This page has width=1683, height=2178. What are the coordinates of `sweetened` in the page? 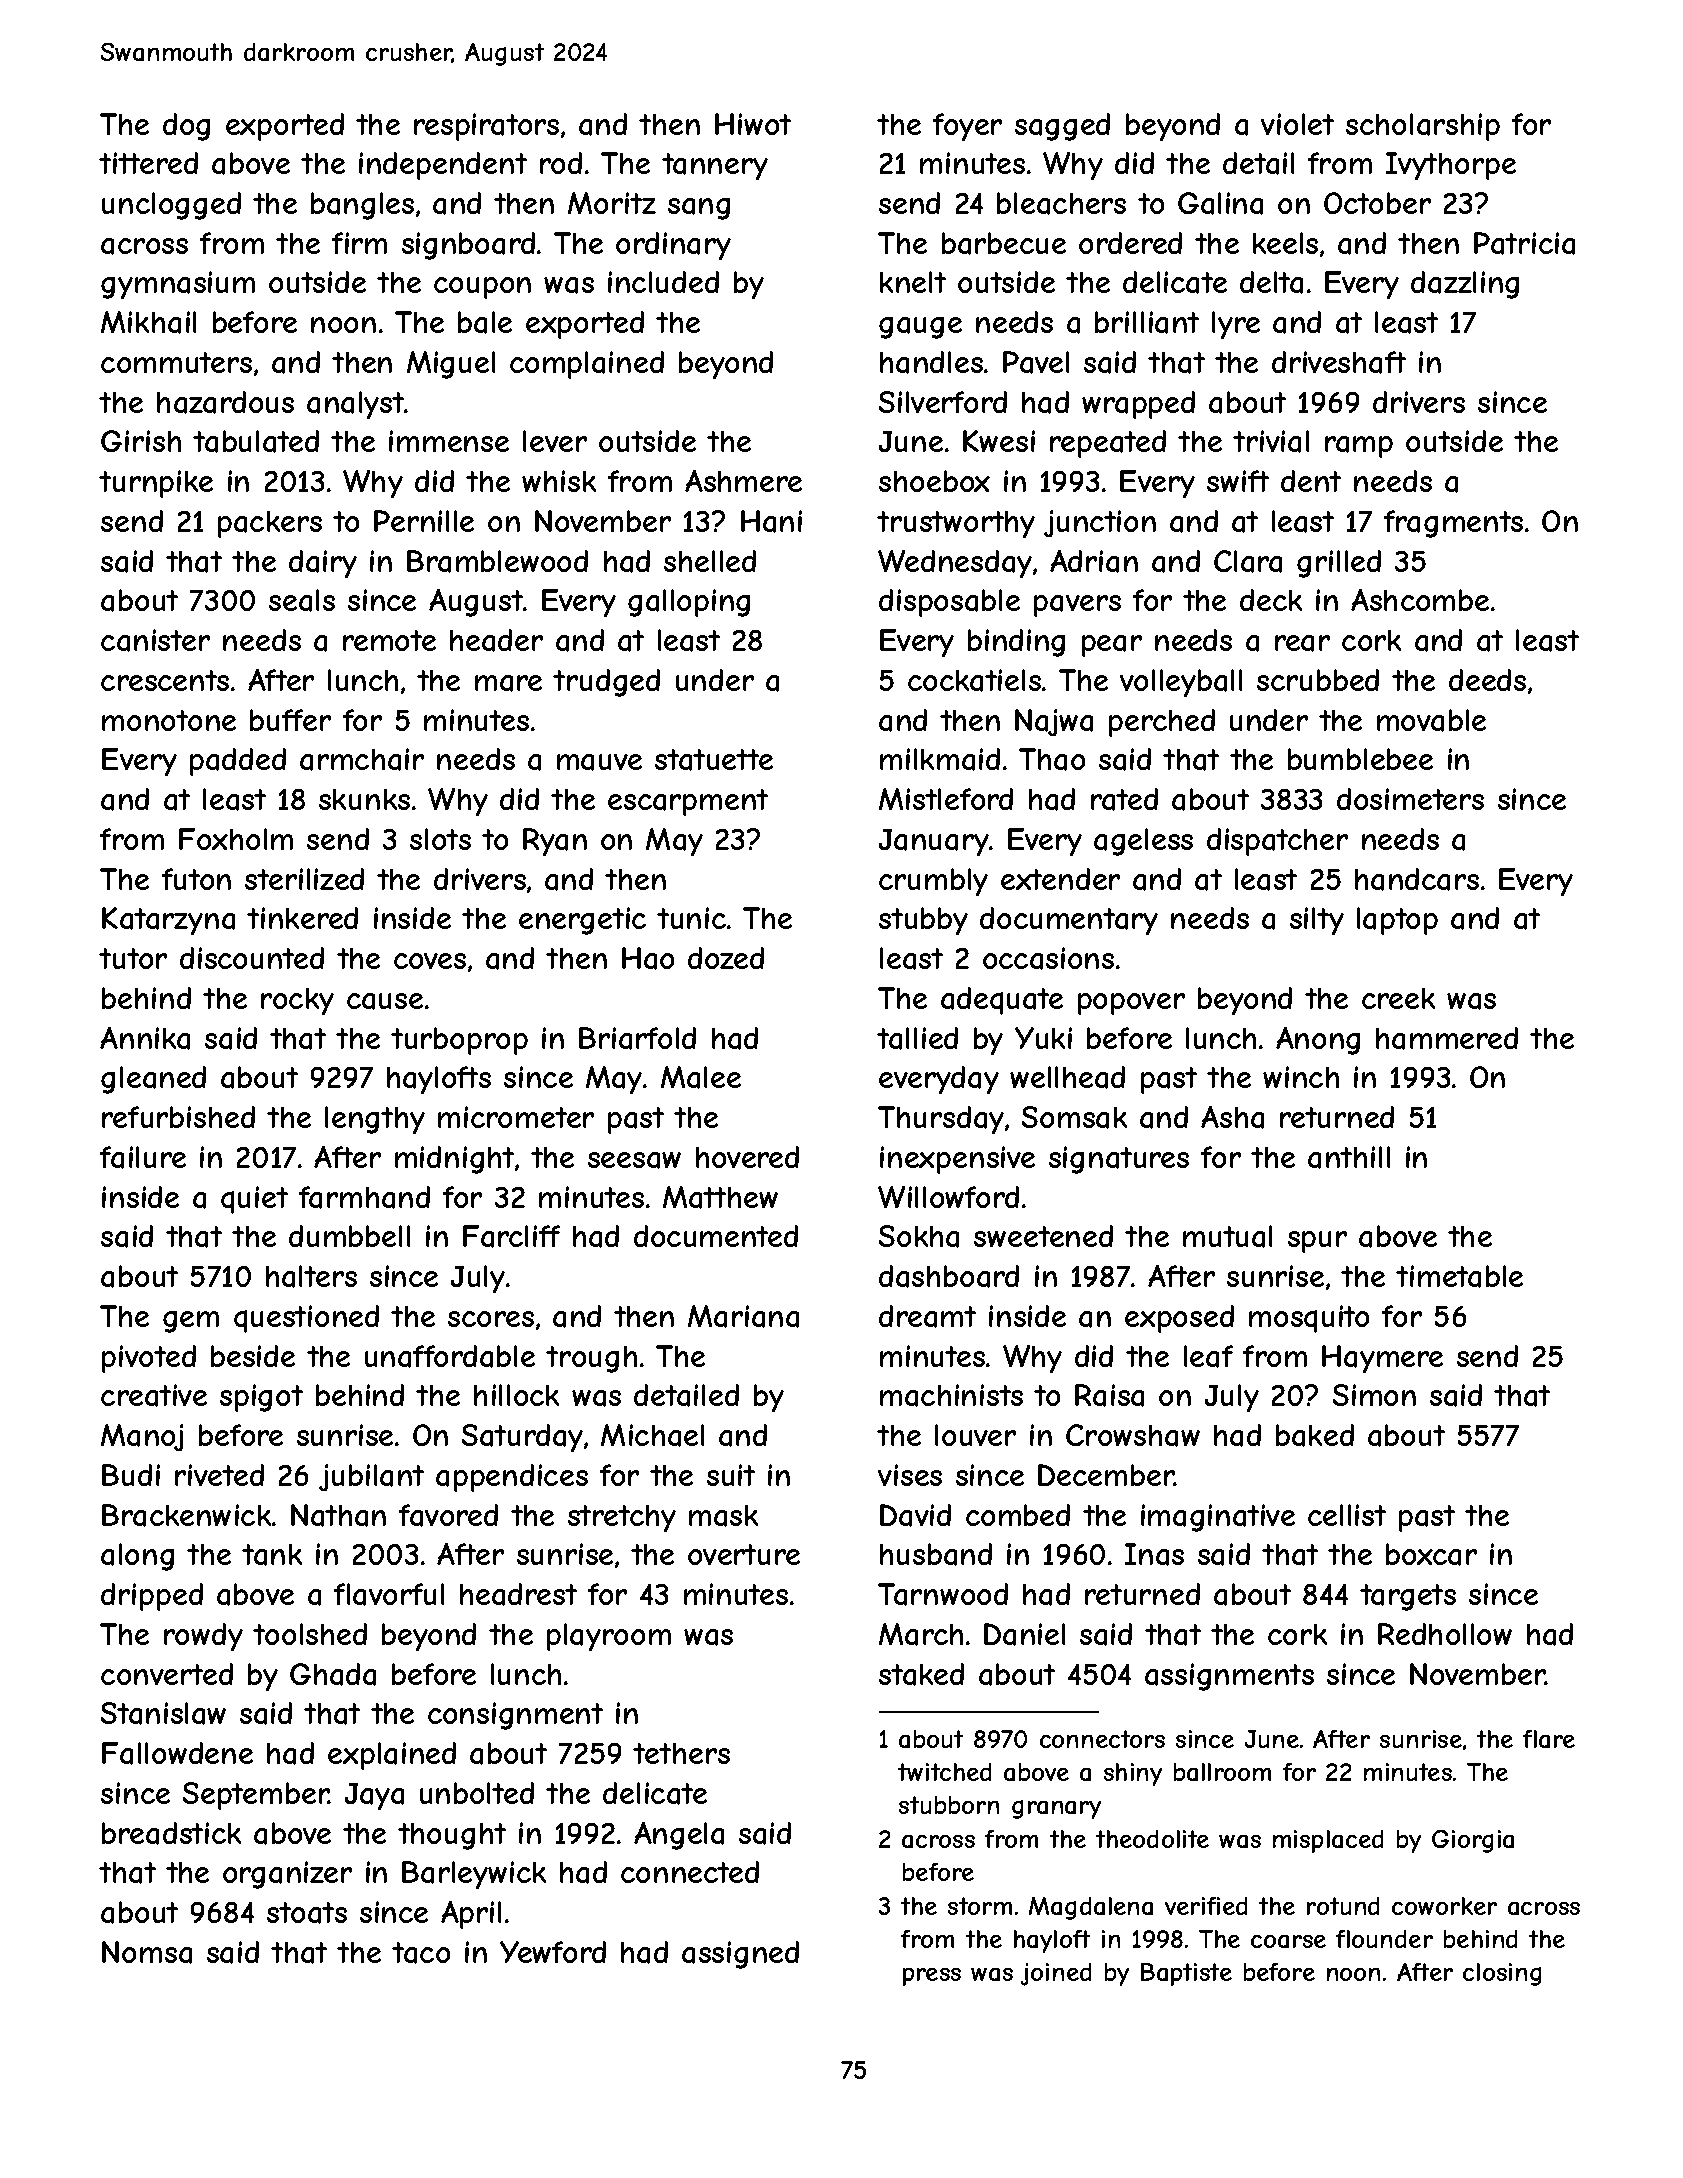 It's located at (1043, 1236).
